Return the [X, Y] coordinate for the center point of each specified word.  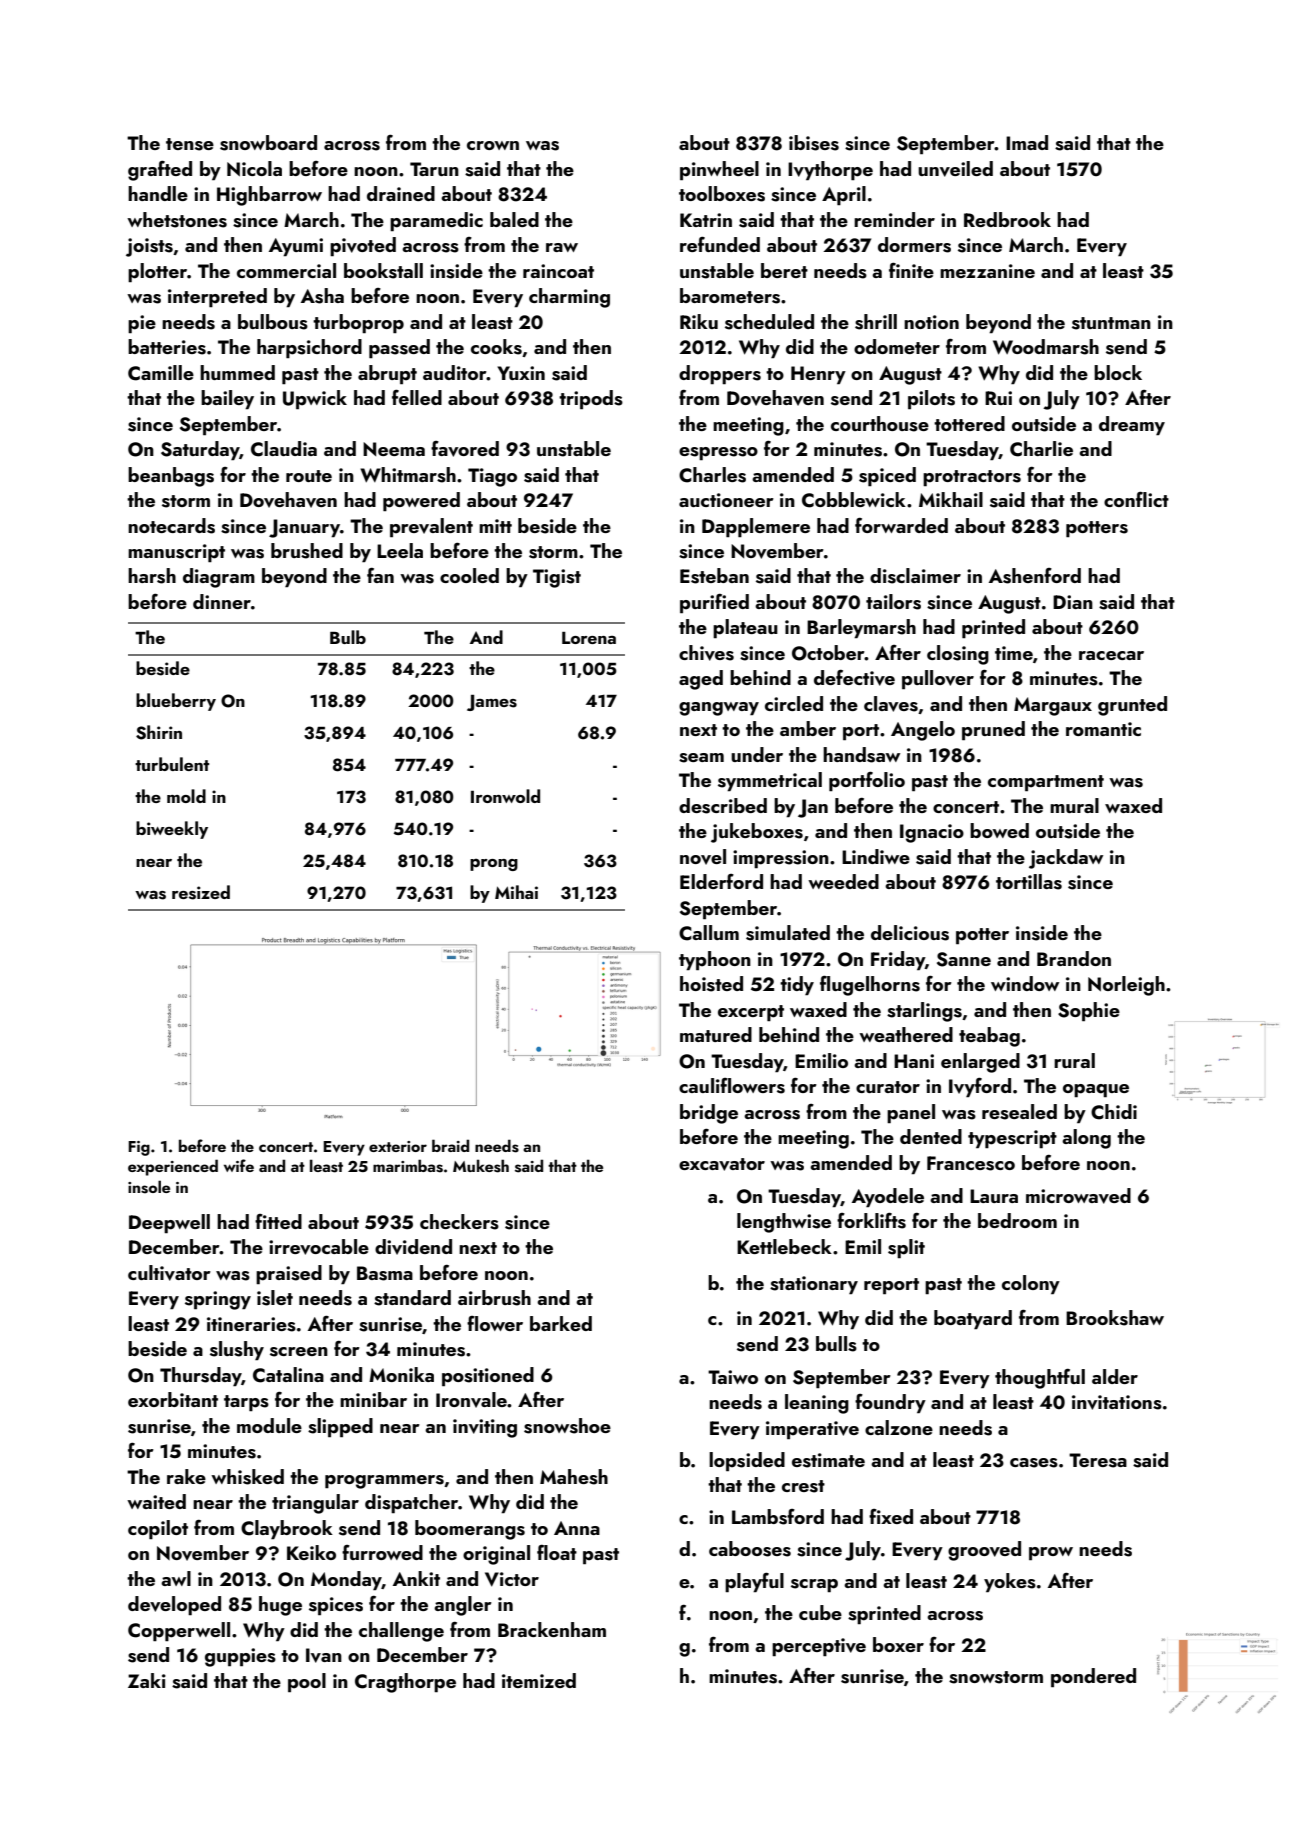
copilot [158, 1529]
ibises [814, 143]
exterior [398, 1146]
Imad [1027, 142]
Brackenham [552, 1629]
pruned [993, 730]
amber [808, 728]
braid [450, 1145]
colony [1031, 1284]
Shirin [159, 732]
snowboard [268, 143]
